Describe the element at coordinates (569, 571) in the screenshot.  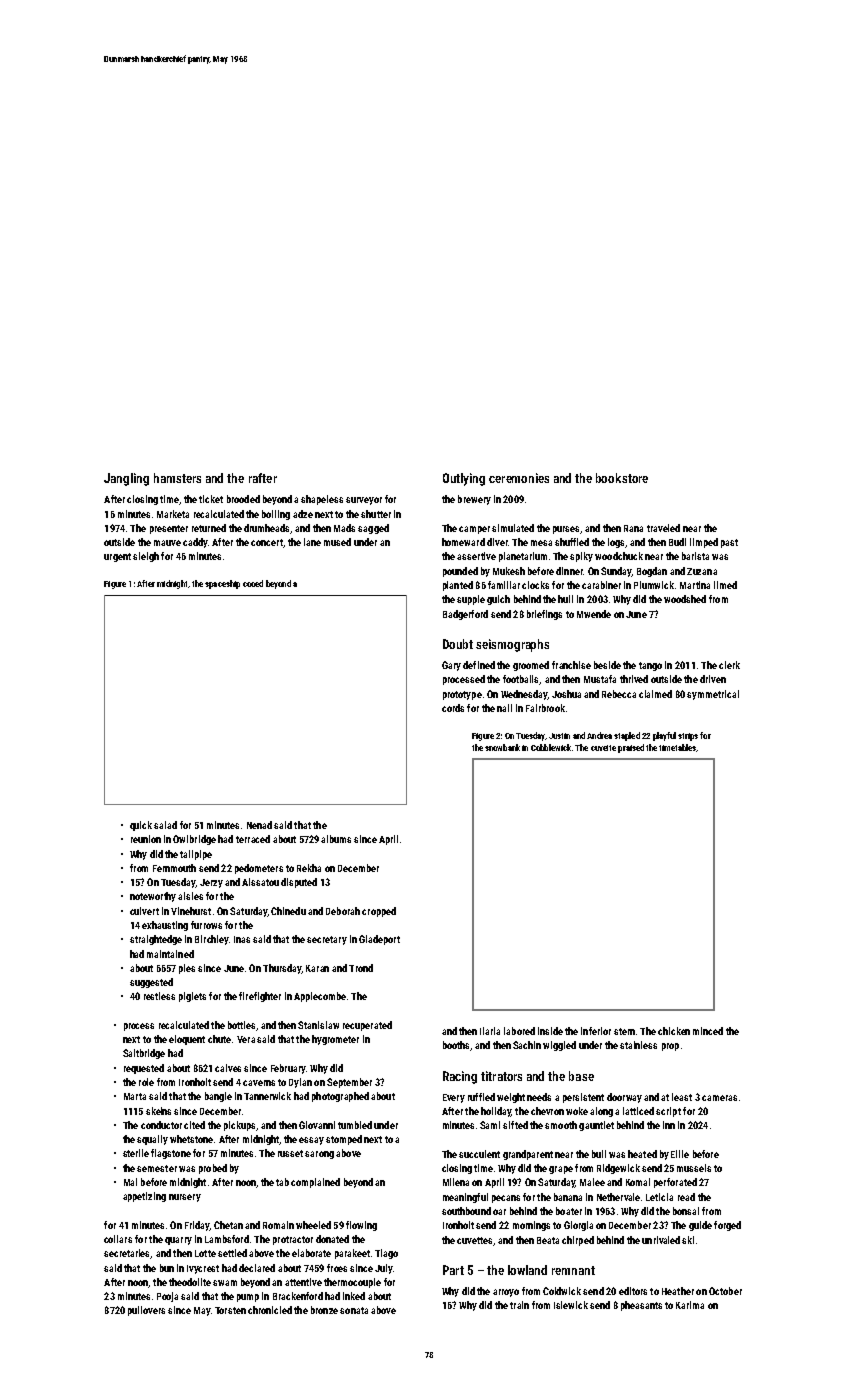
I see `dinner` at that location.
